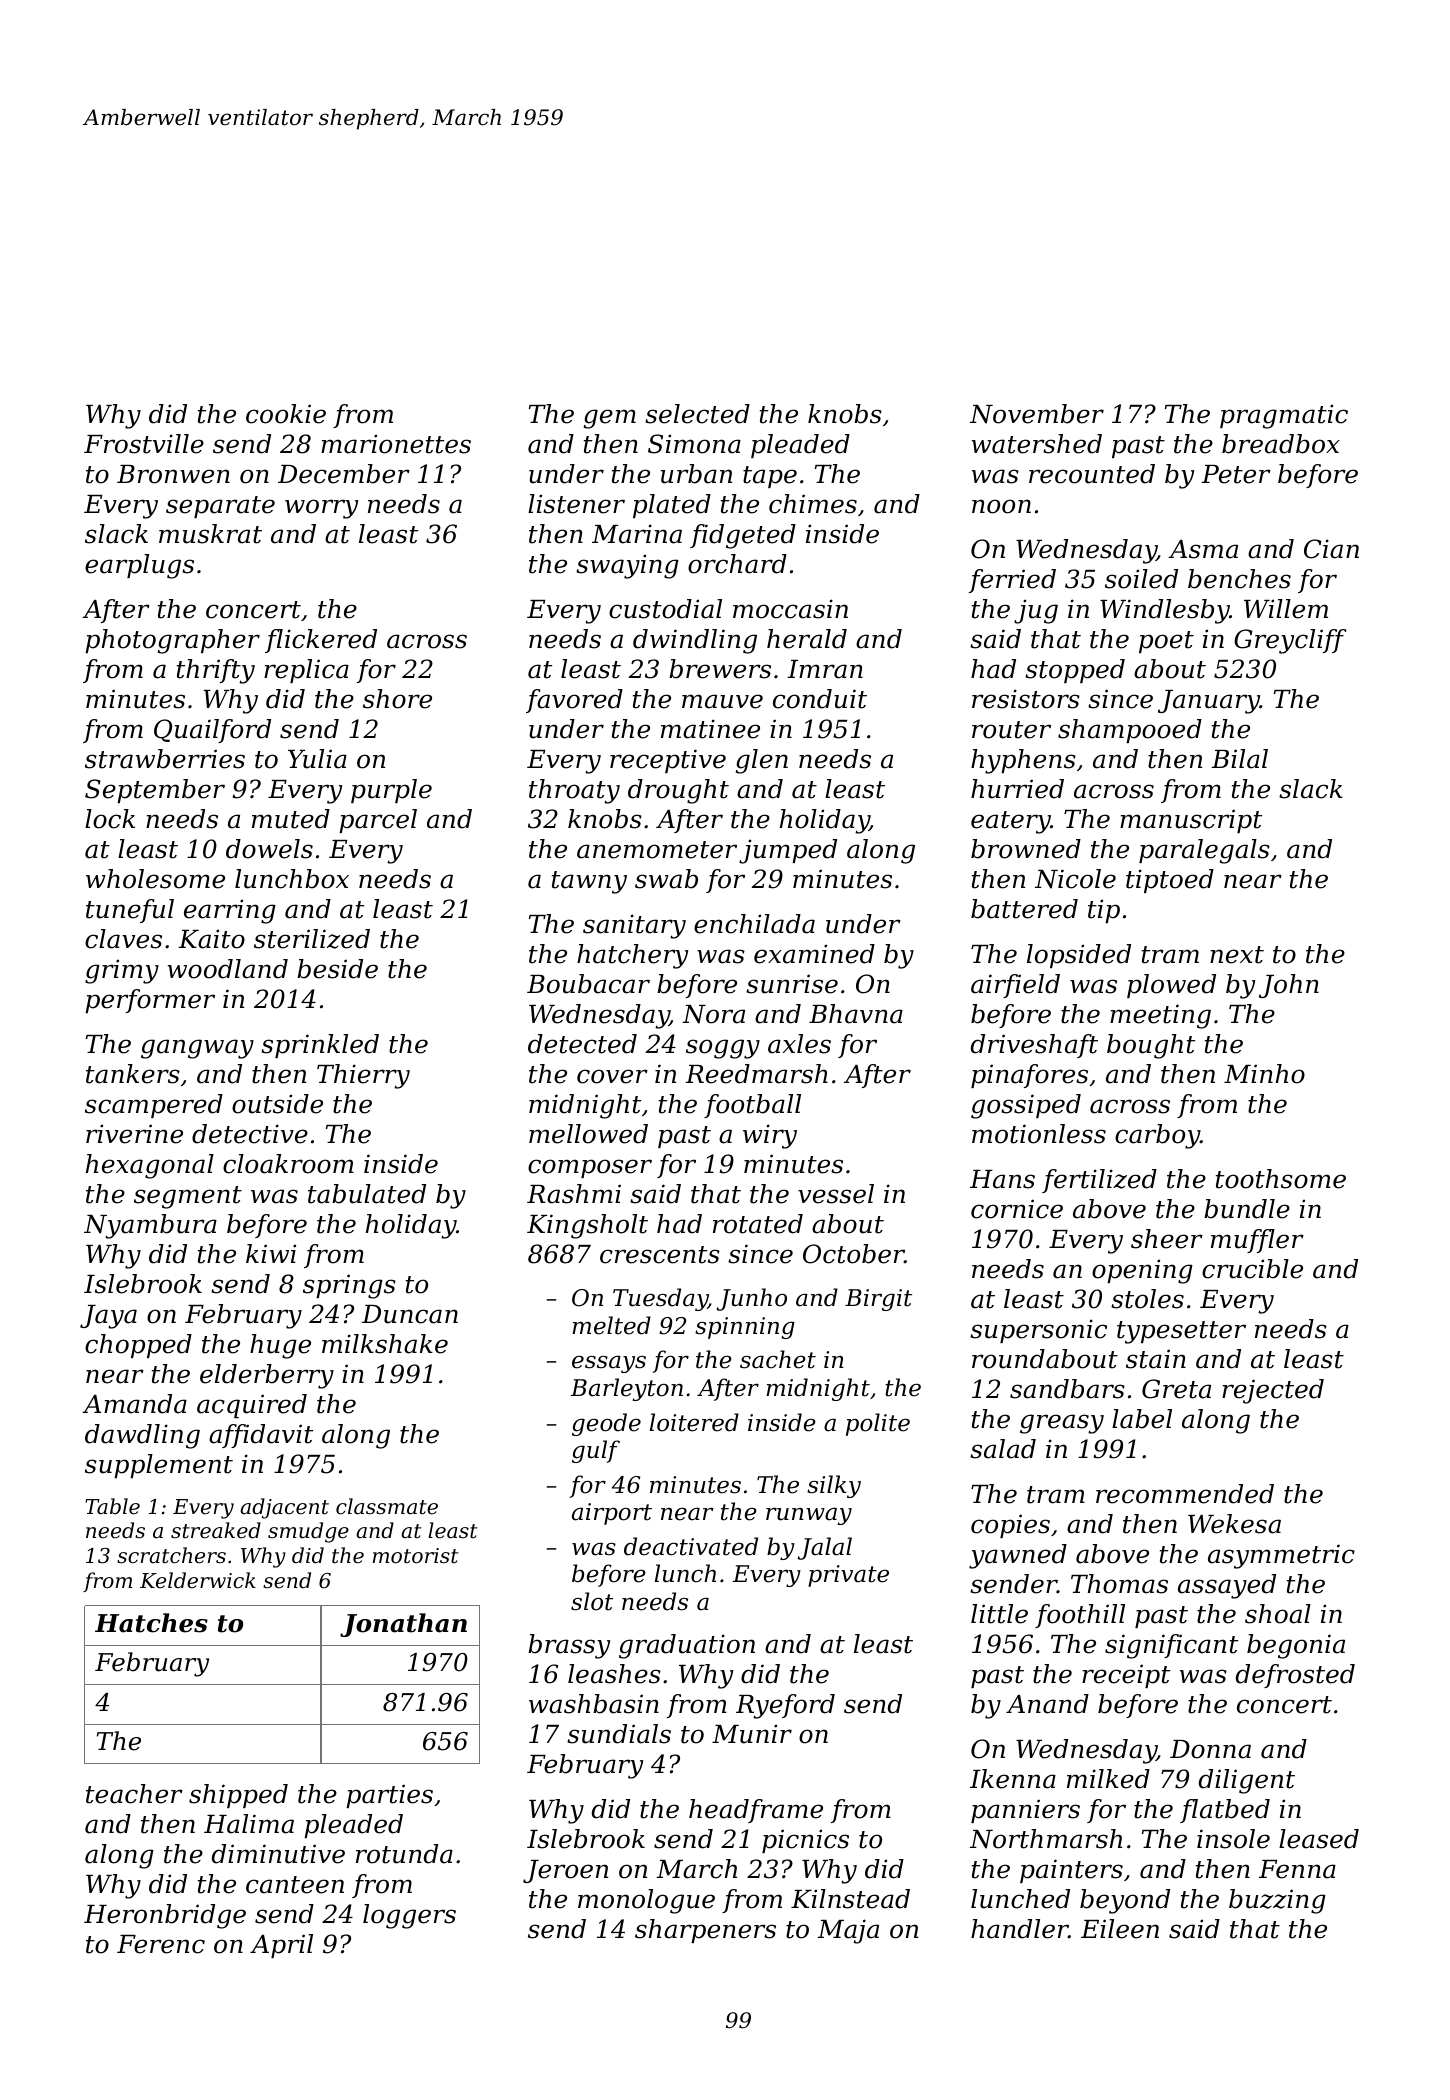  I want to click on rejected, so click(1273, 1391).
